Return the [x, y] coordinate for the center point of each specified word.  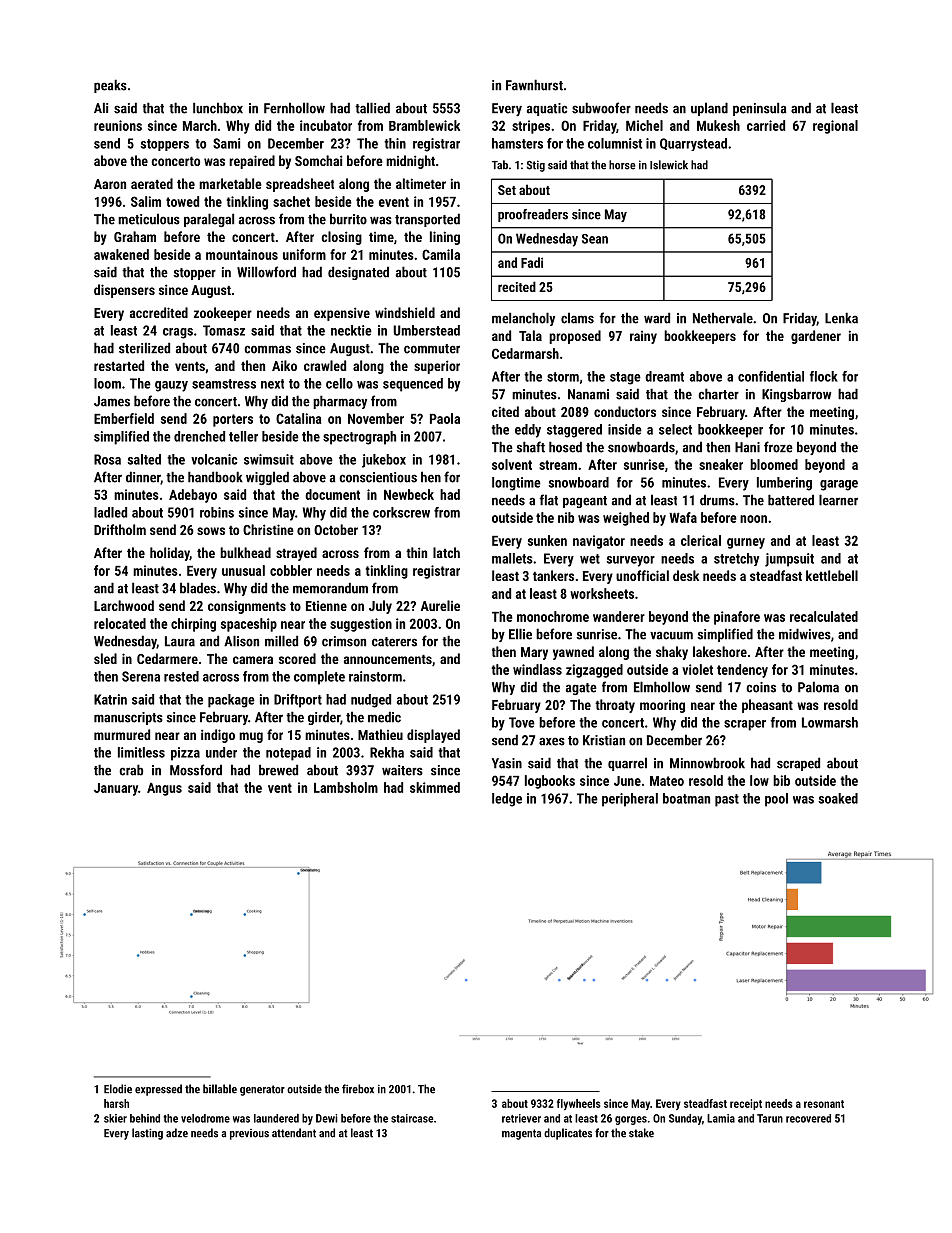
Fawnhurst [534, 85]
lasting [147, 1134]
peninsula [759, 109]
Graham [135, 236]
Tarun [770, 1118]
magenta [521, 1134]
